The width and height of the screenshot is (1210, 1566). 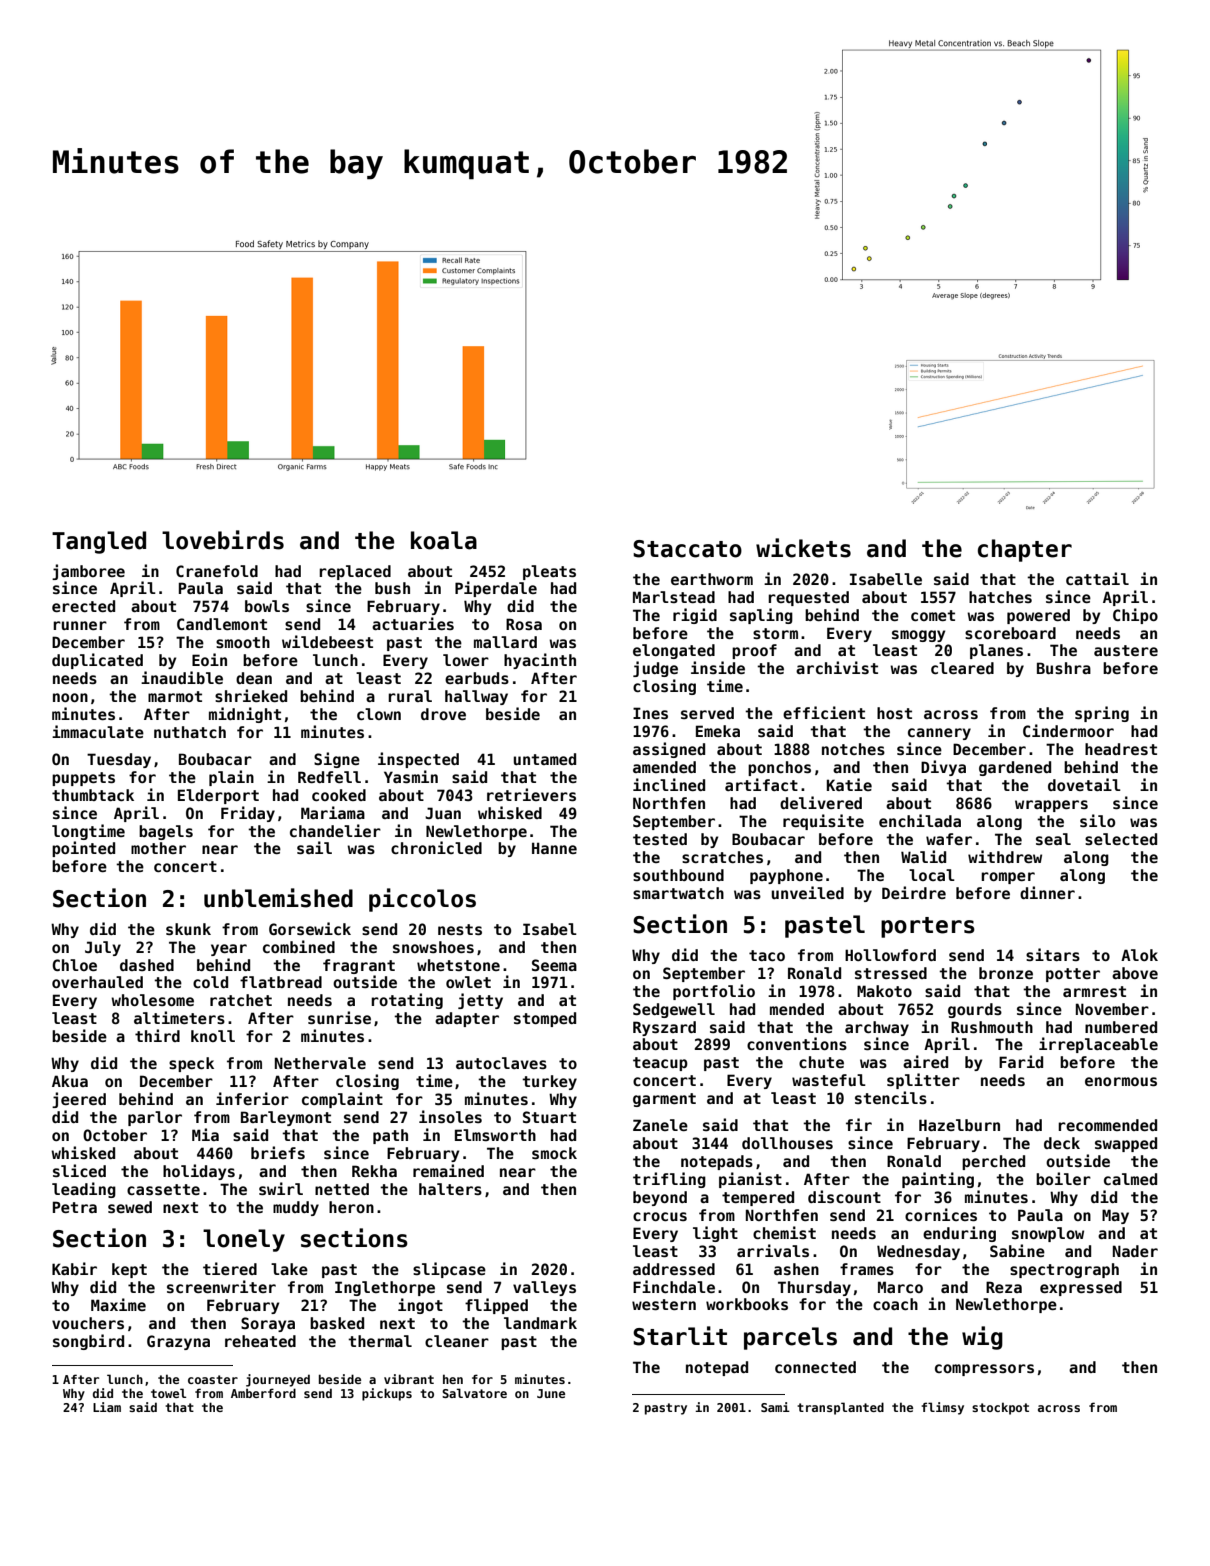 I want to click on Liam, so click(x=107, y=1407).
